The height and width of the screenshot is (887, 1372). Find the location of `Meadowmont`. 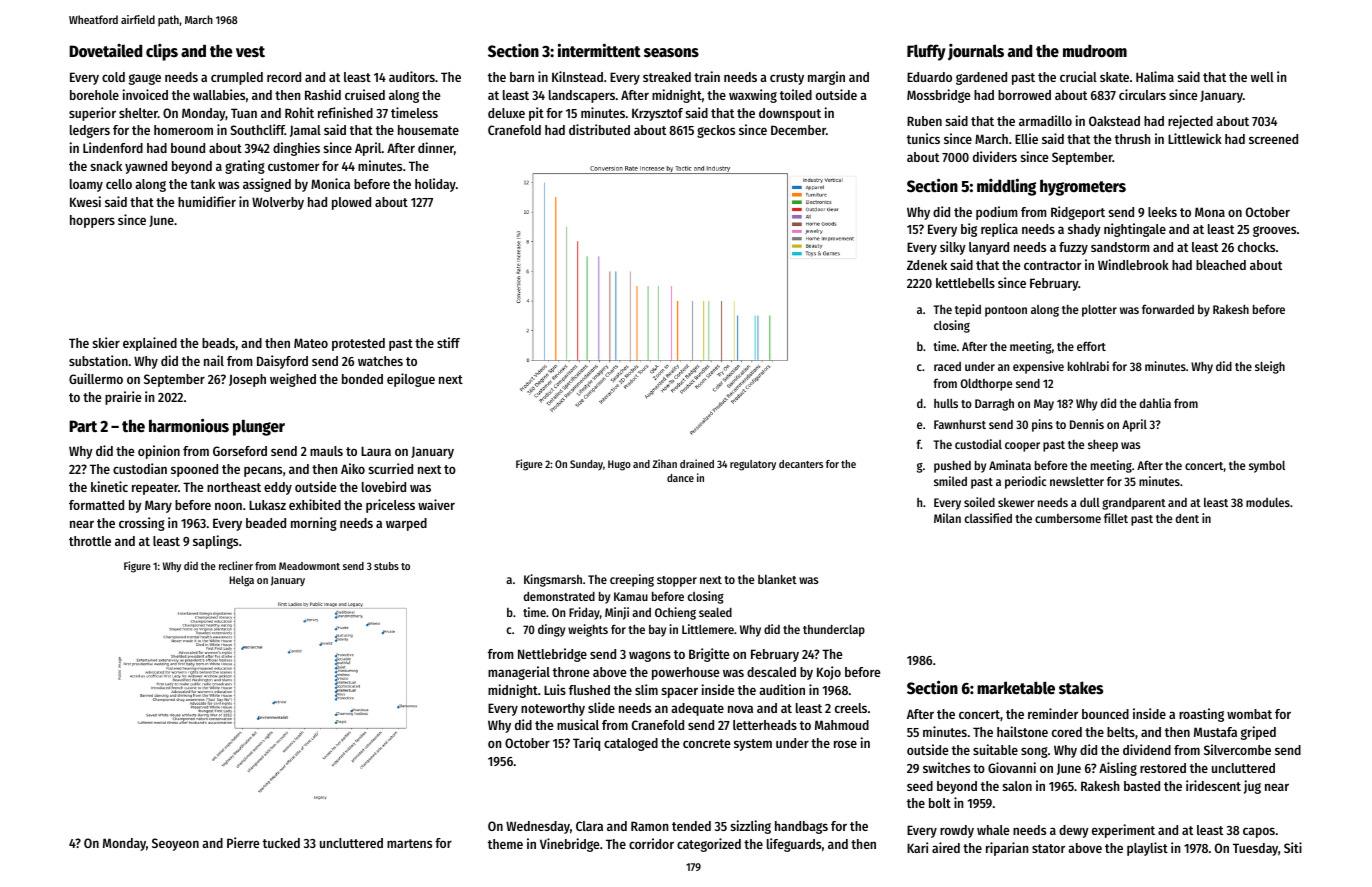

Meadowmont is located at coordinates (309, 566).
